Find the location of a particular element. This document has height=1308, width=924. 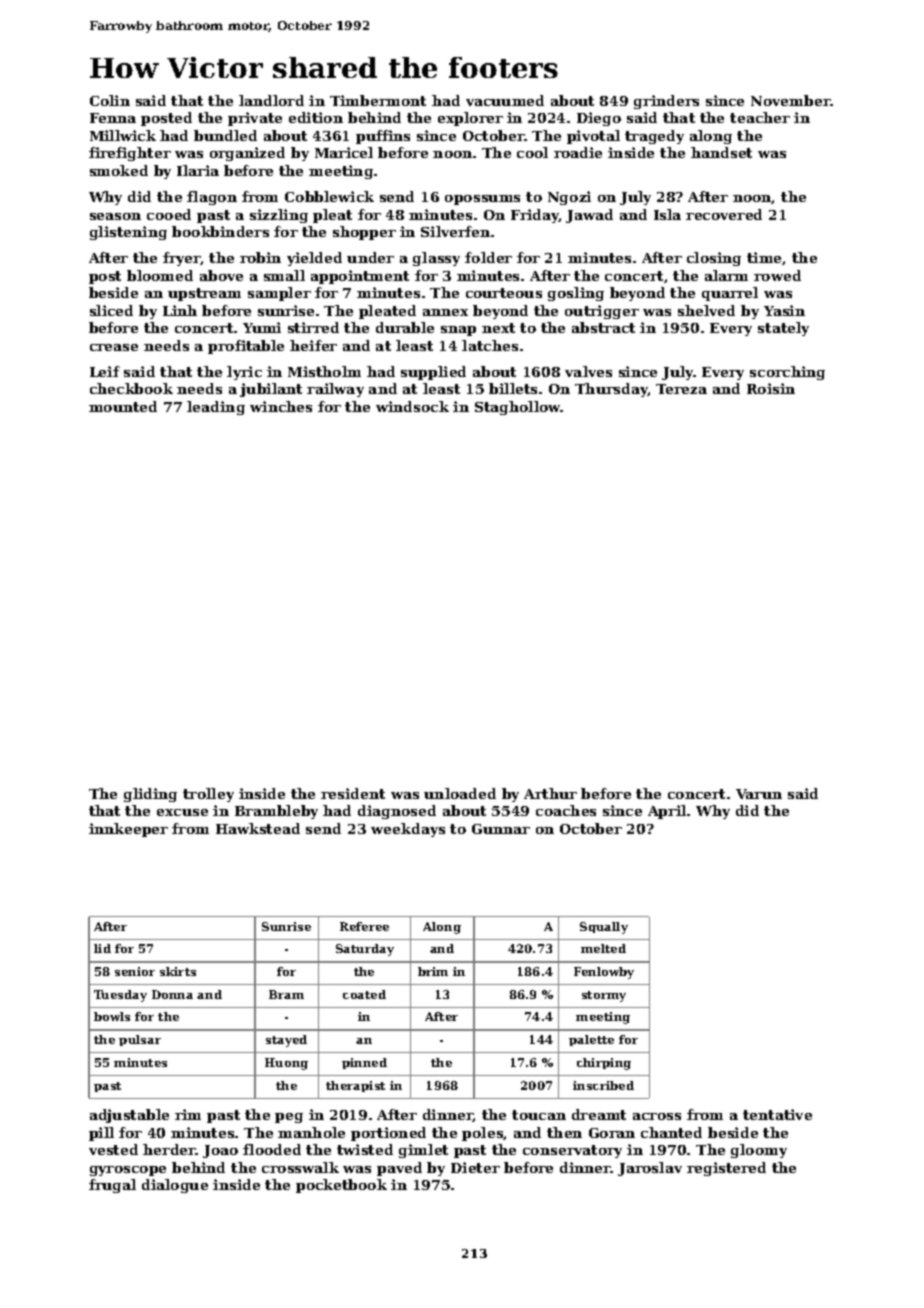

resident is located at coordinates (353, 793).
